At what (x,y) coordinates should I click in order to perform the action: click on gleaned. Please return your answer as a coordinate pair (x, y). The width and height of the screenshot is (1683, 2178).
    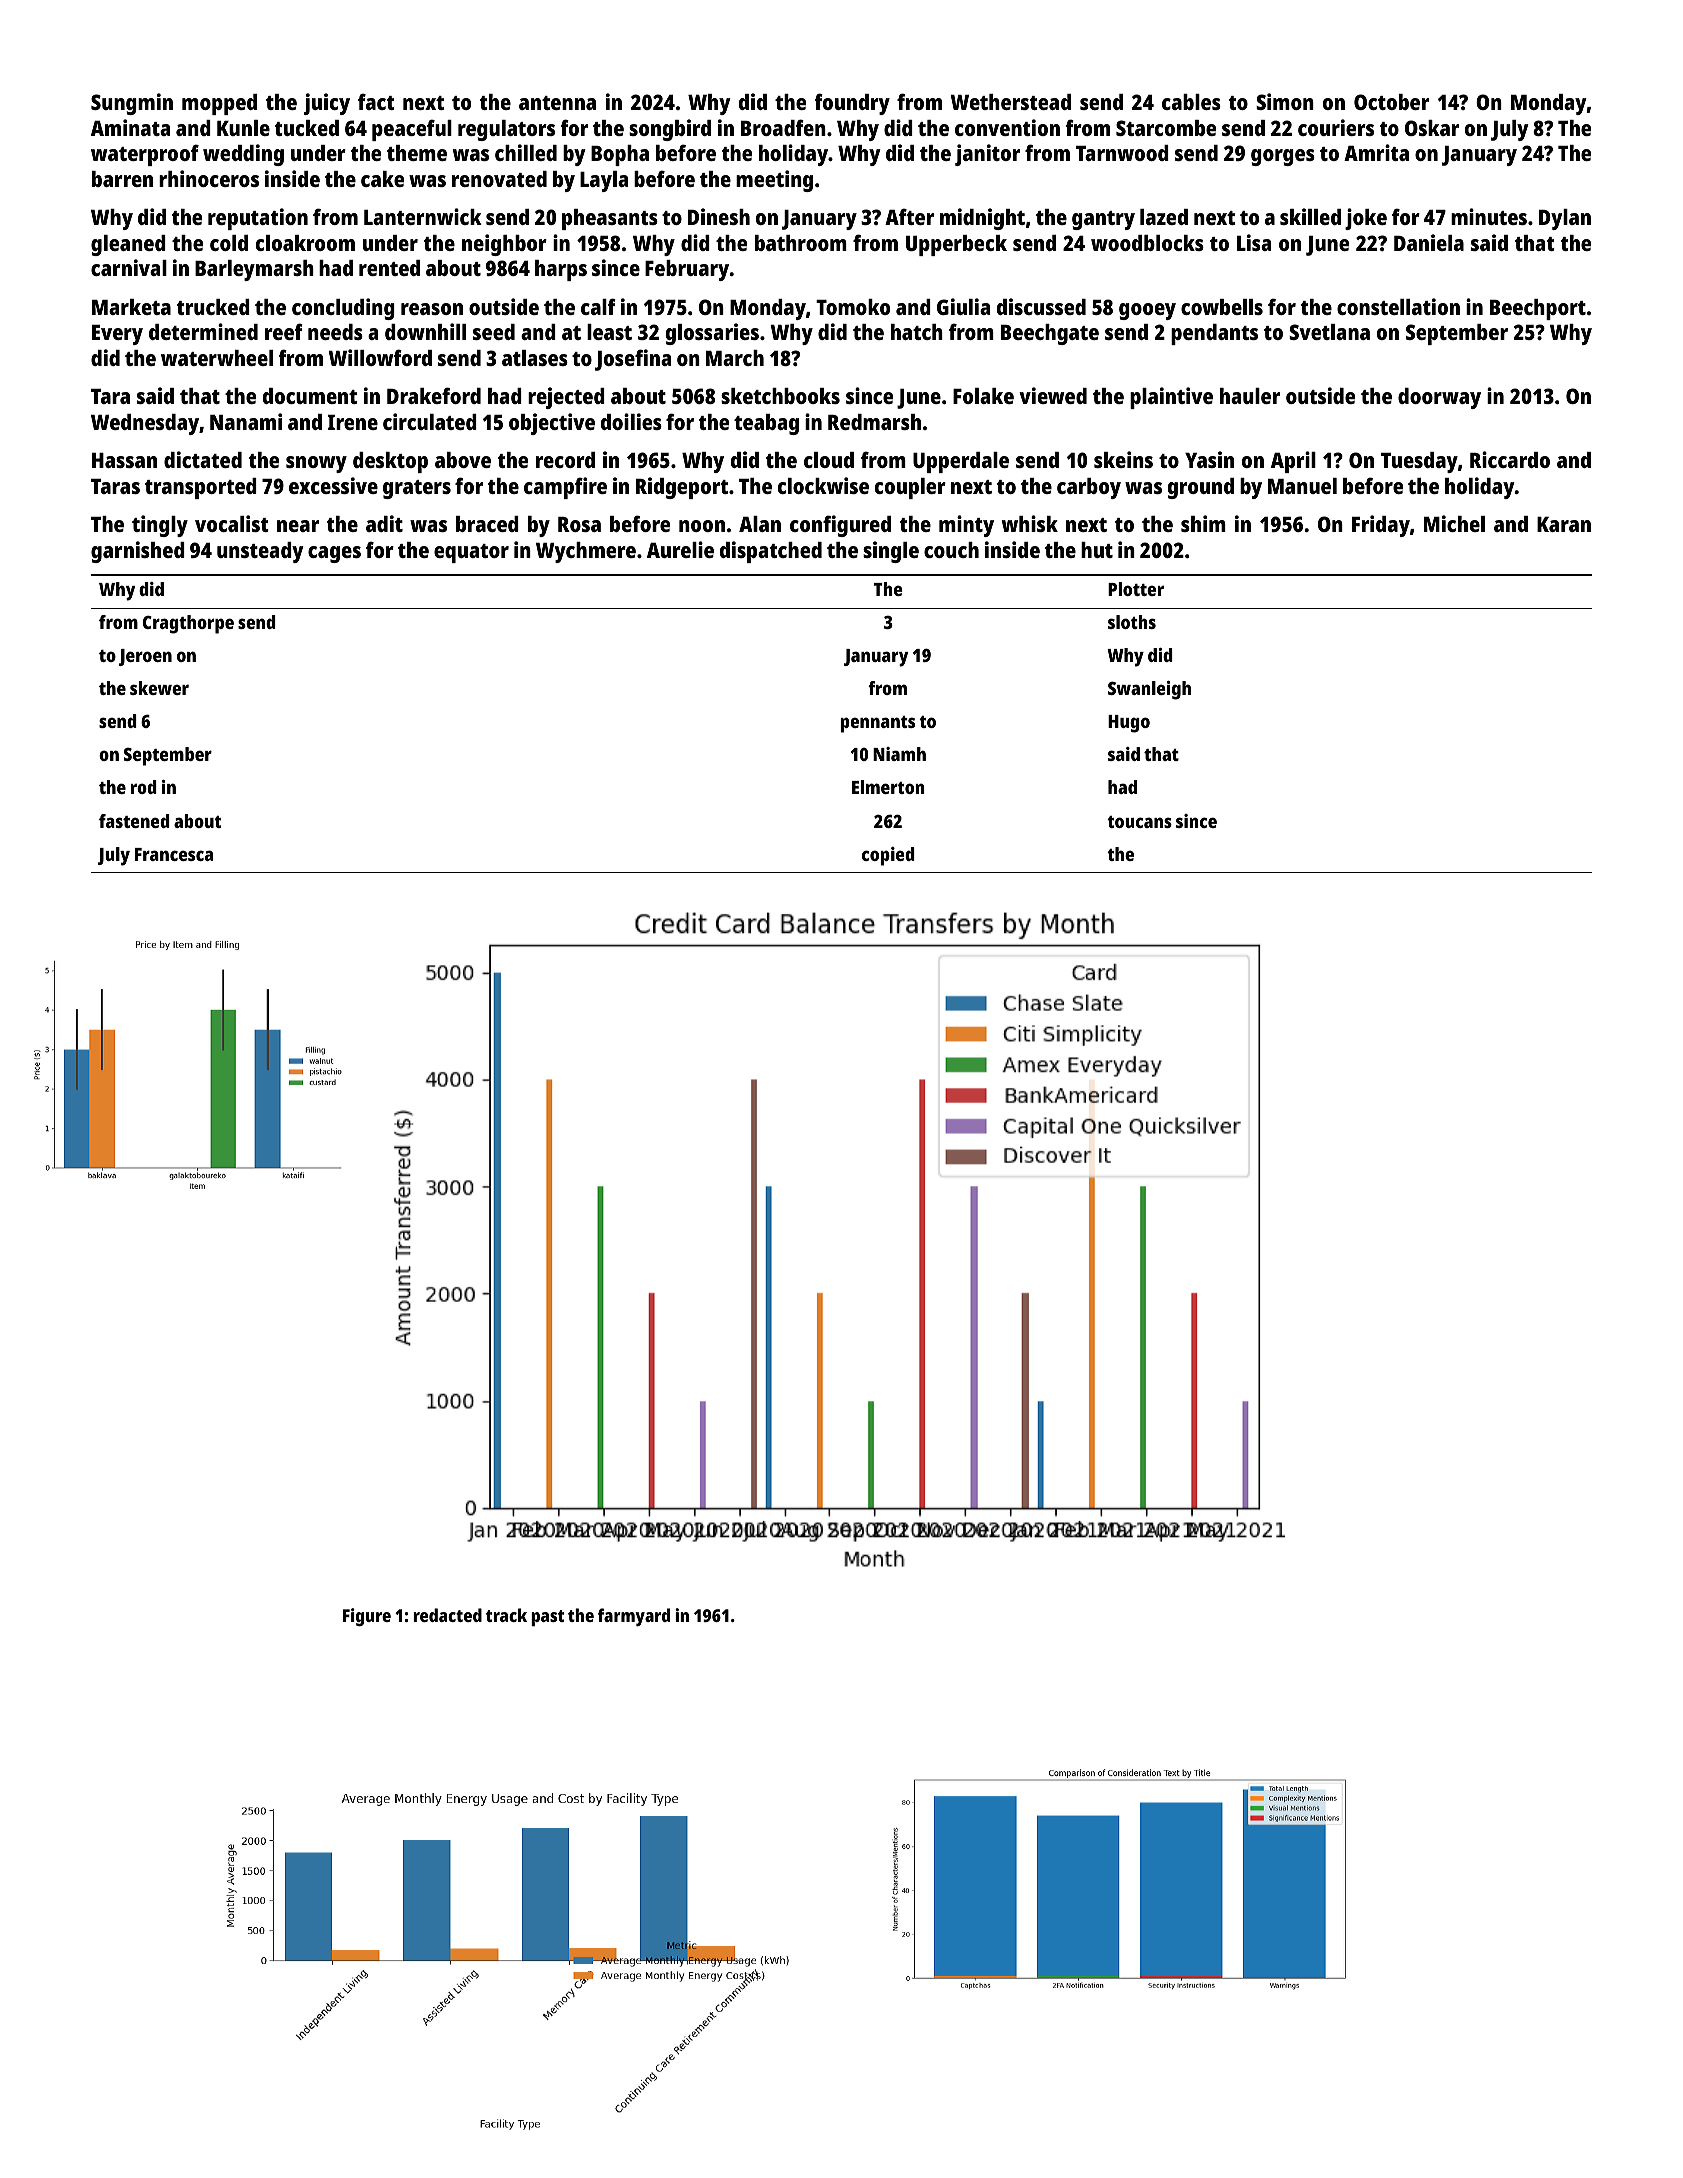
    Looking at the image, I should click on (128, 245).
